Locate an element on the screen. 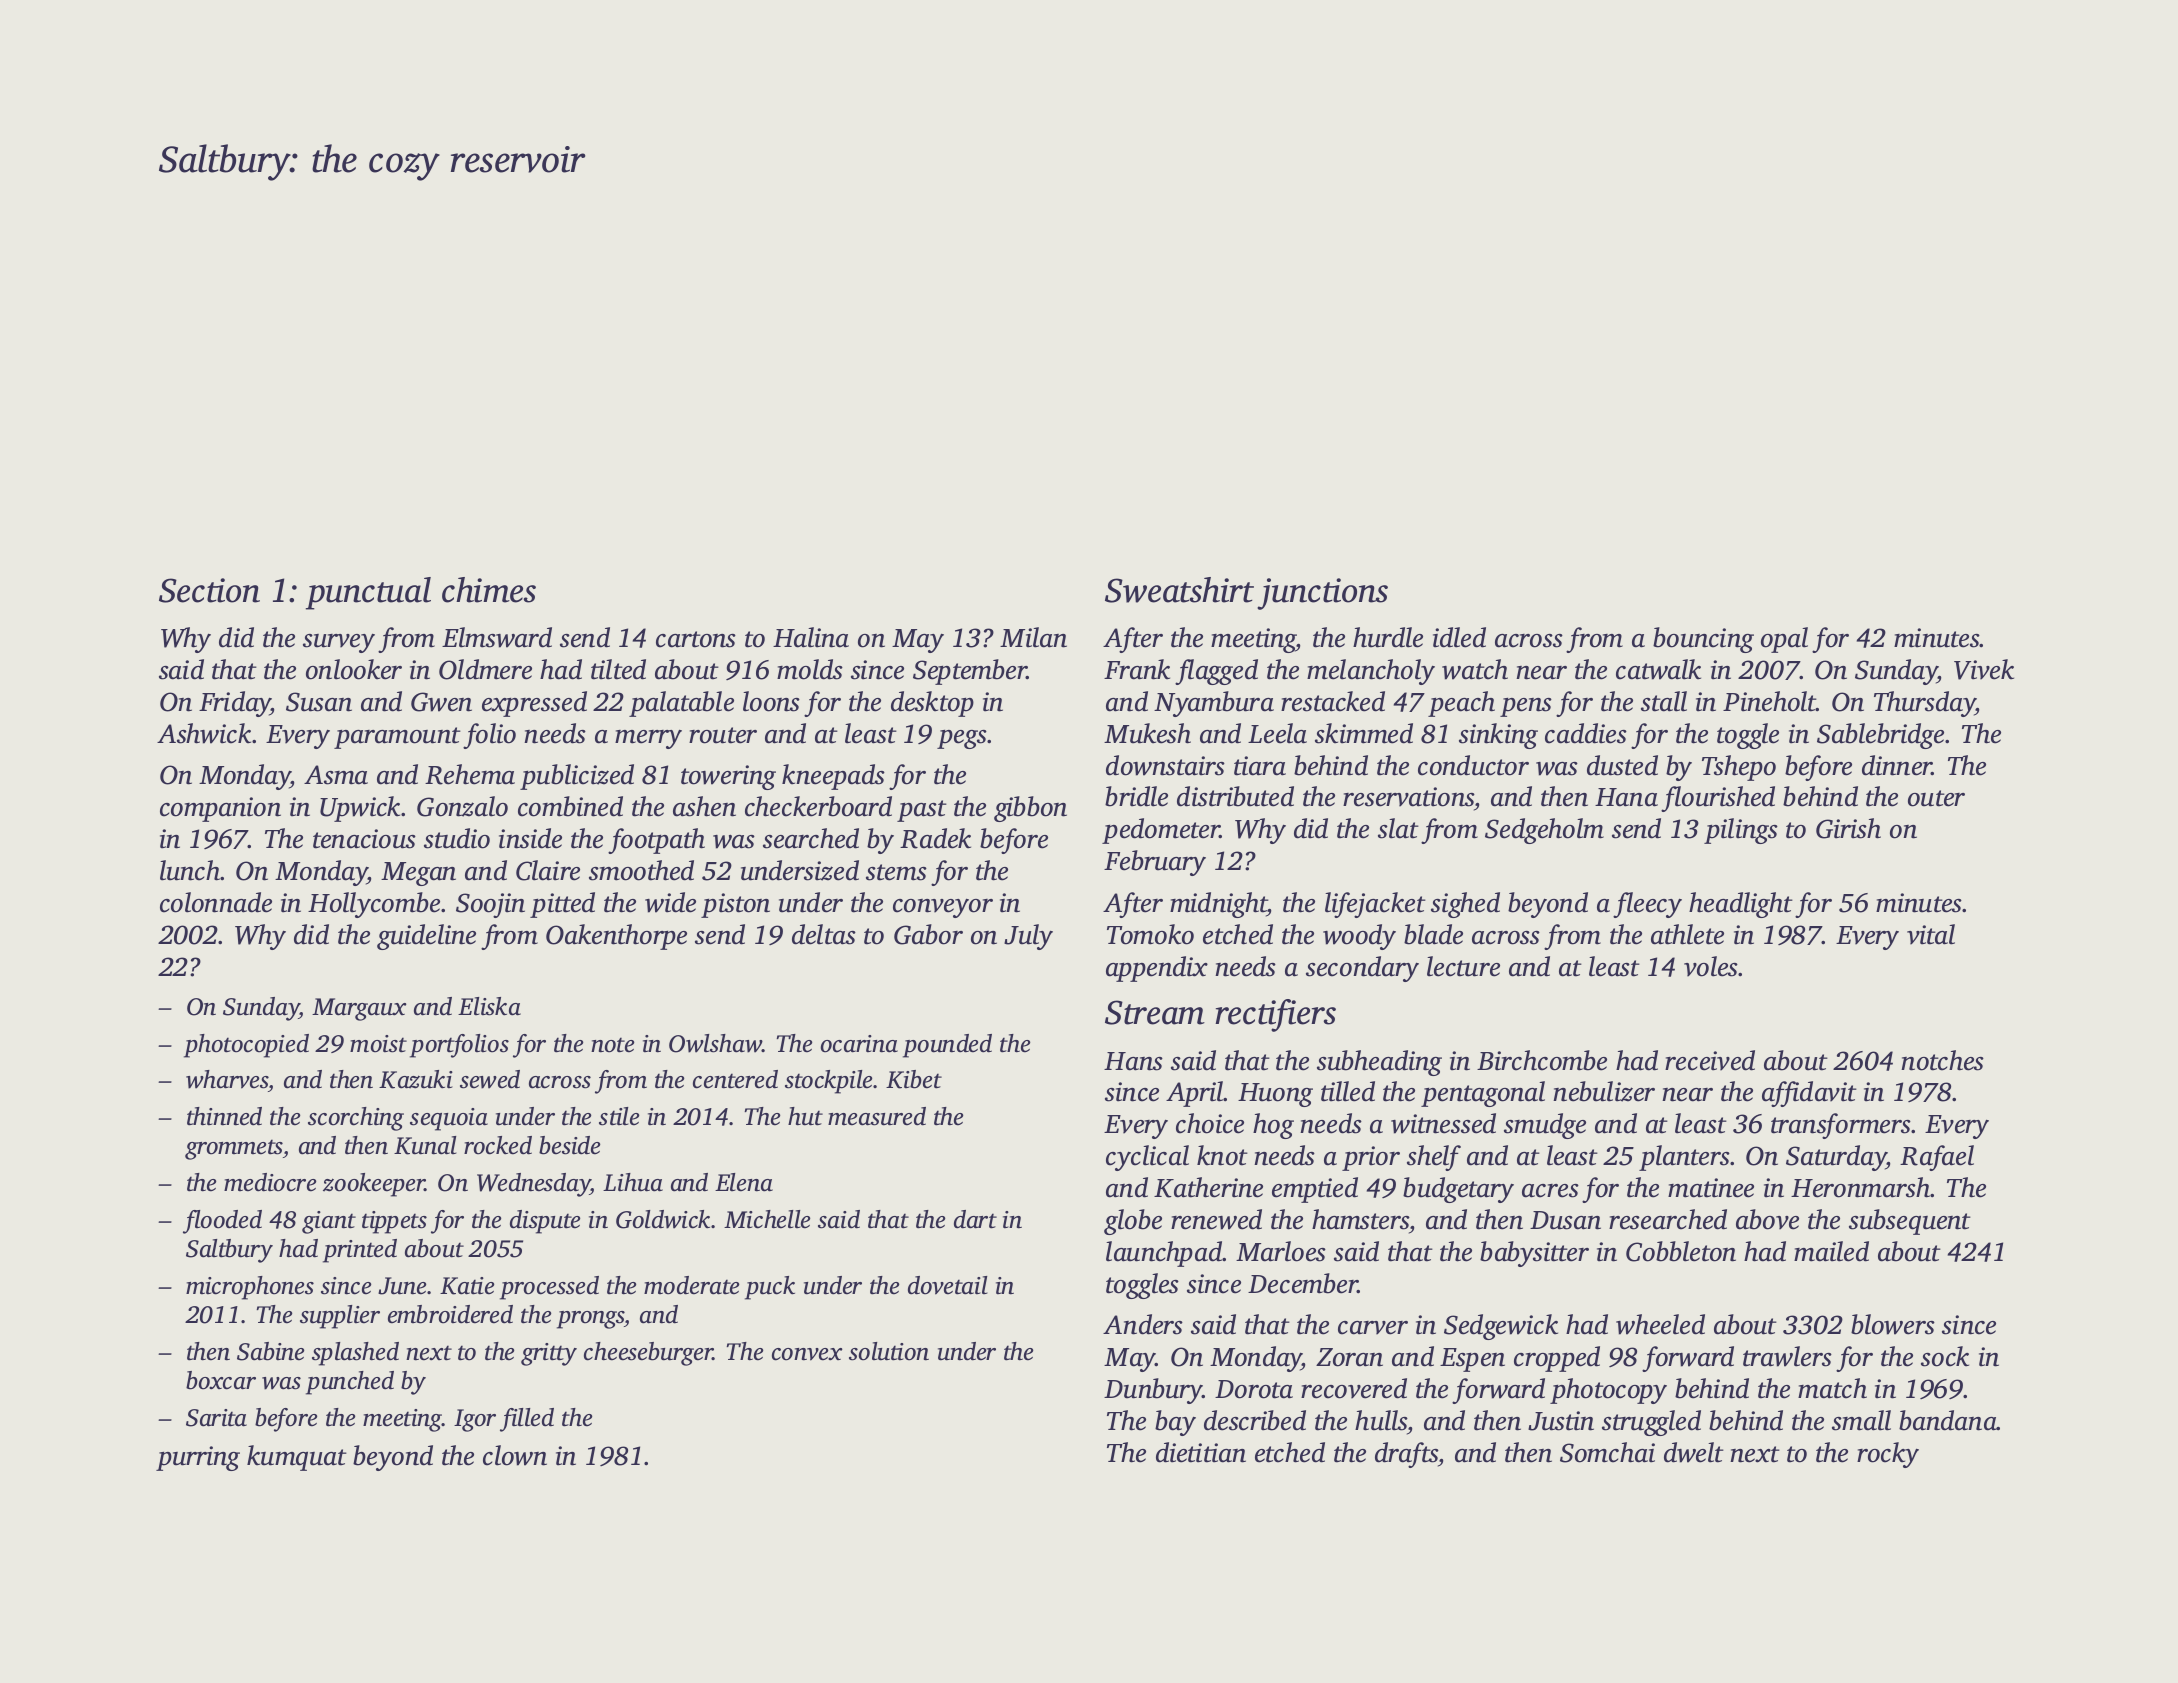  vital is located at coordinates (1931, 934).
